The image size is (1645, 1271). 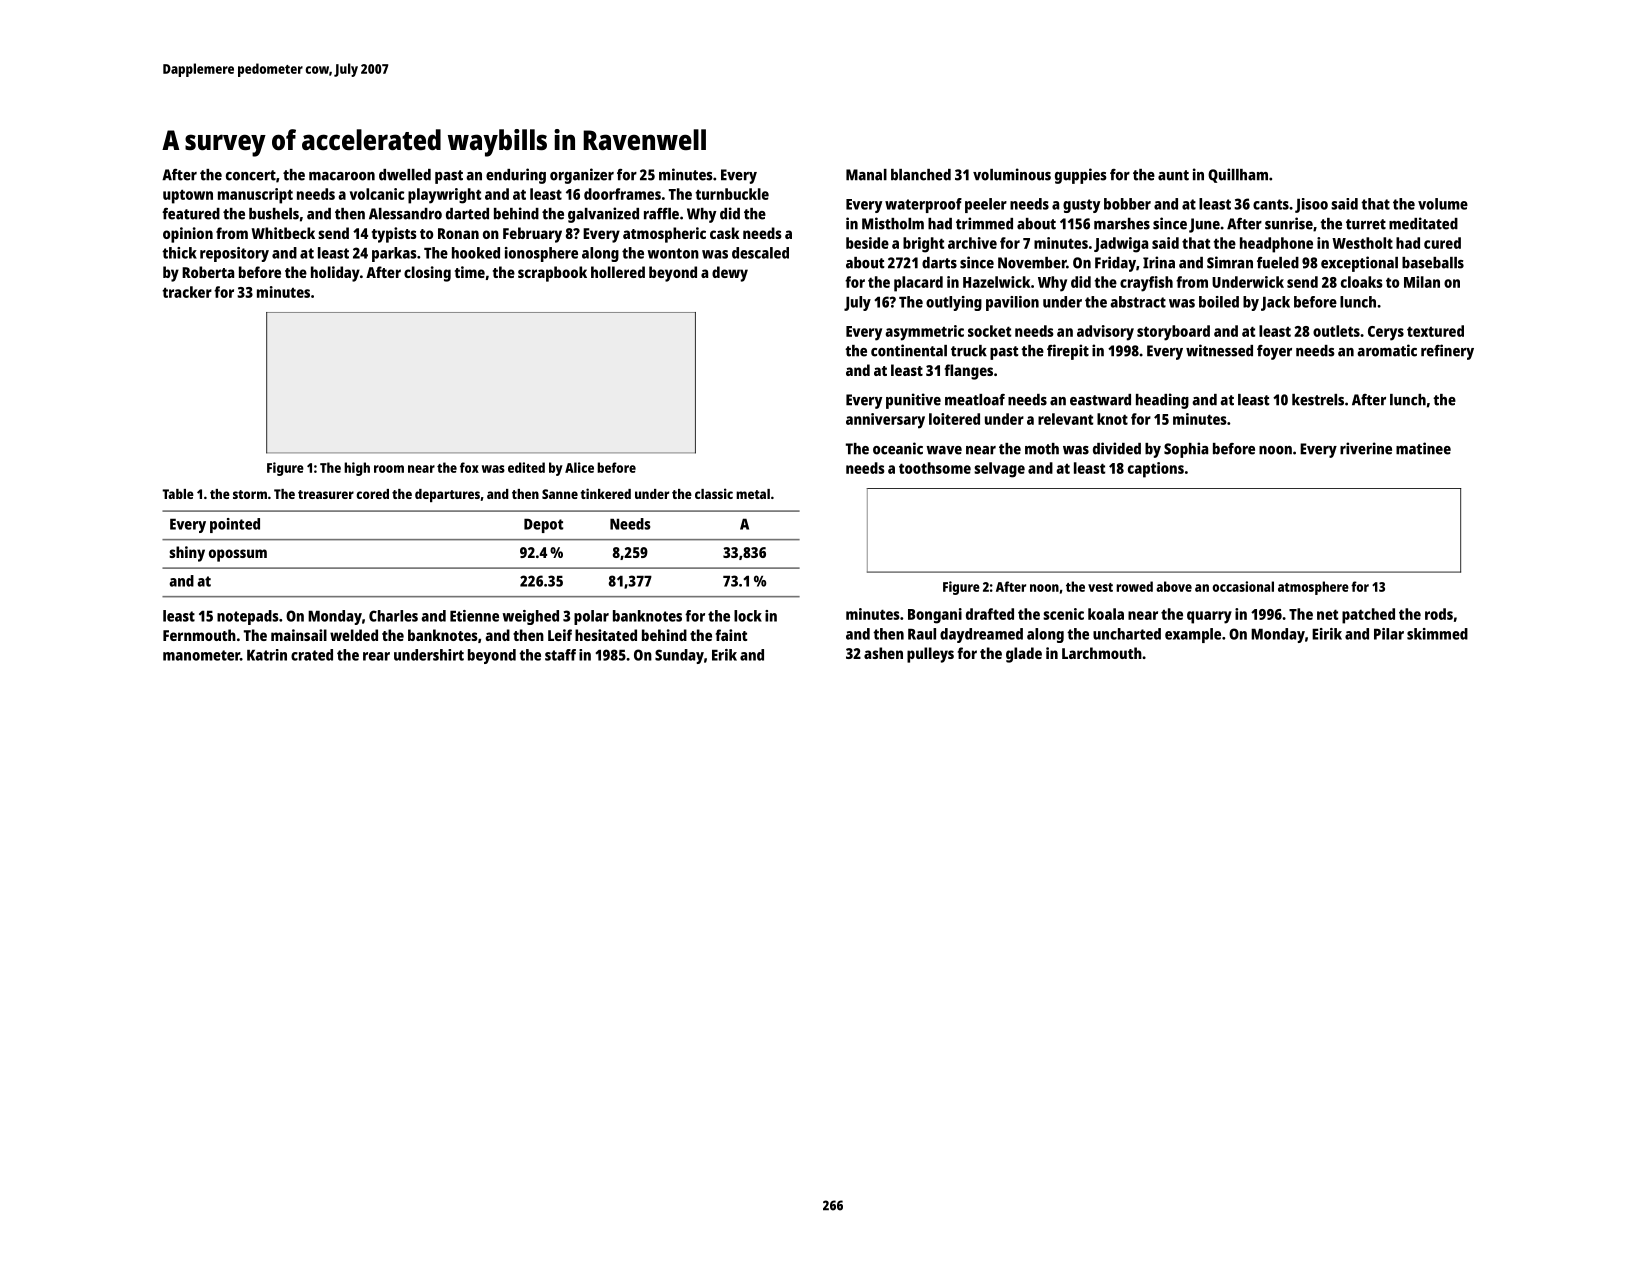 What do you see at coordinates (405, 175) in the page?
I see `dwelled` at bounding box center [405, 175].
